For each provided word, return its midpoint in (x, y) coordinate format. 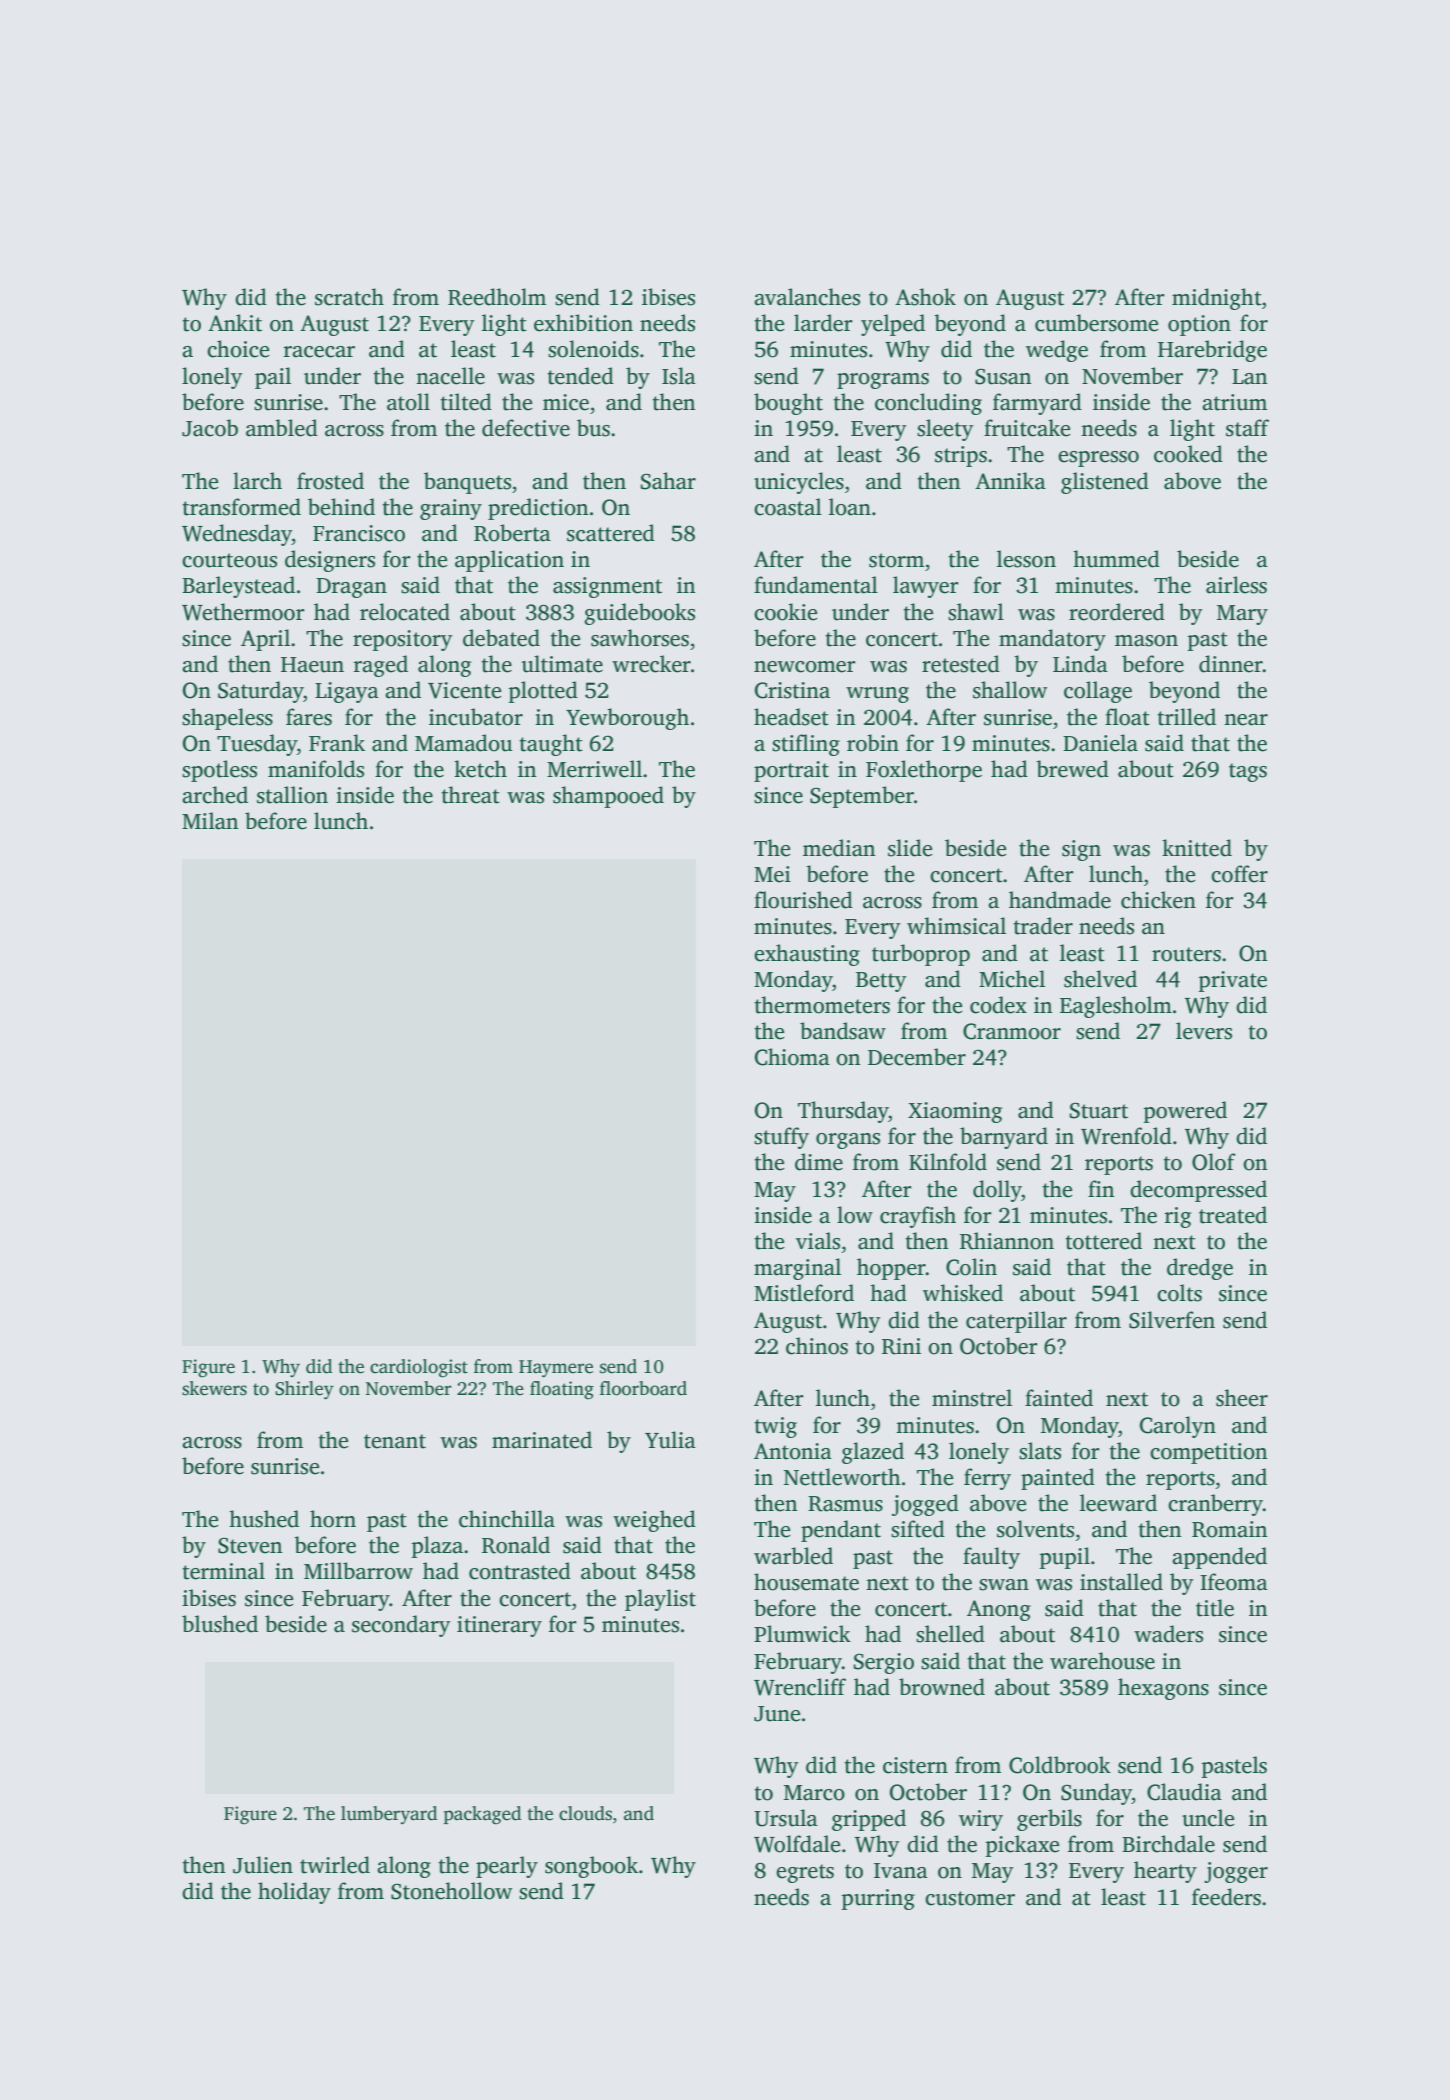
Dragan (351, 588)
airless (1236, 585)
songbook (591, 1867)
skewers (214, 1388)
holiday (294, 1893)
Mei (772, 874)
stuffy (781, 1138)
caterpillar (1016, 1322)
